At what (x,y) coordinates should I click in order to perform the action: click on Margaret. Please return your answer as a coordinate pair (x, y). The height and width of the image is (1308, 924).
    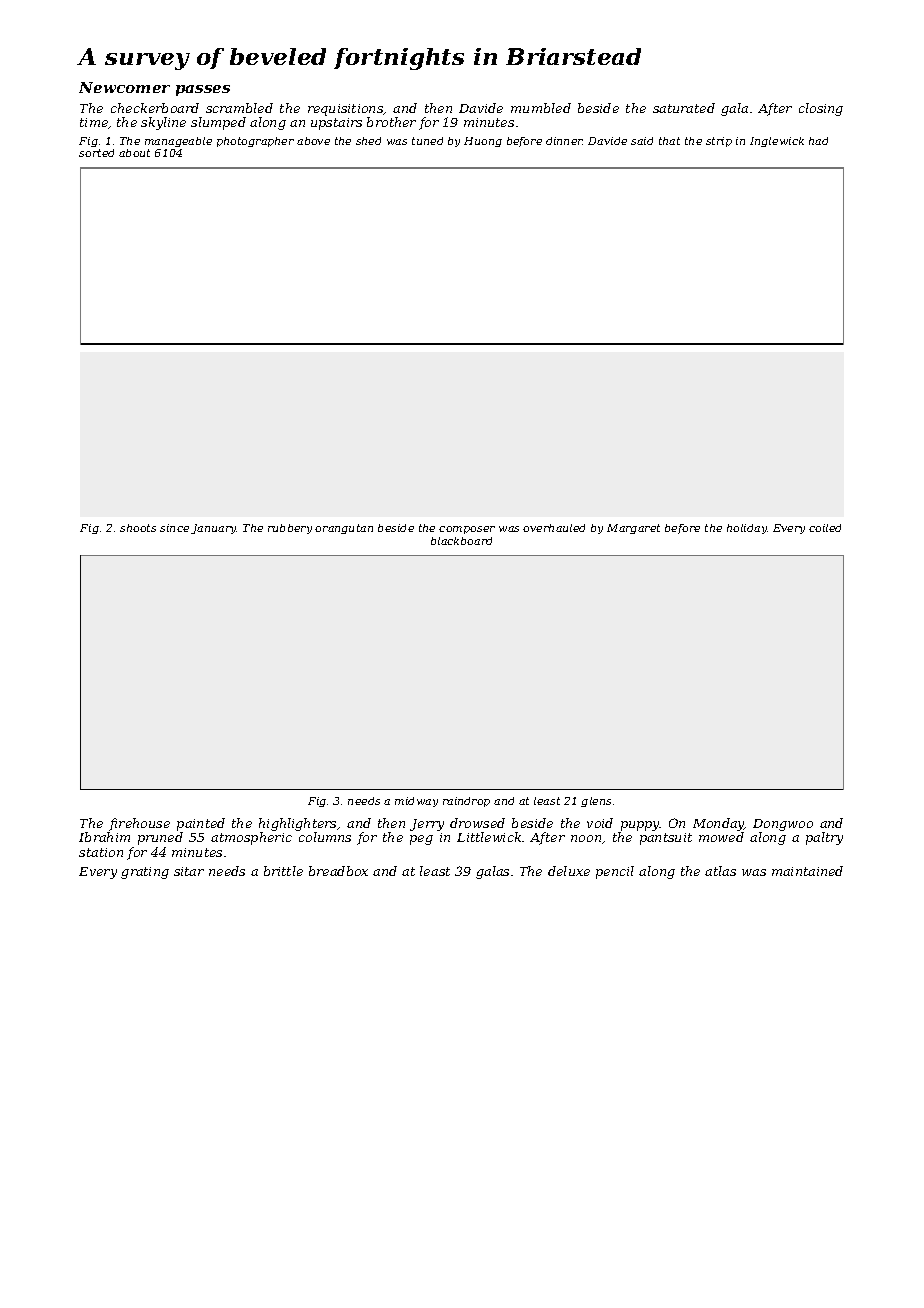
    Looking at the image, I should click on (633, 529).
